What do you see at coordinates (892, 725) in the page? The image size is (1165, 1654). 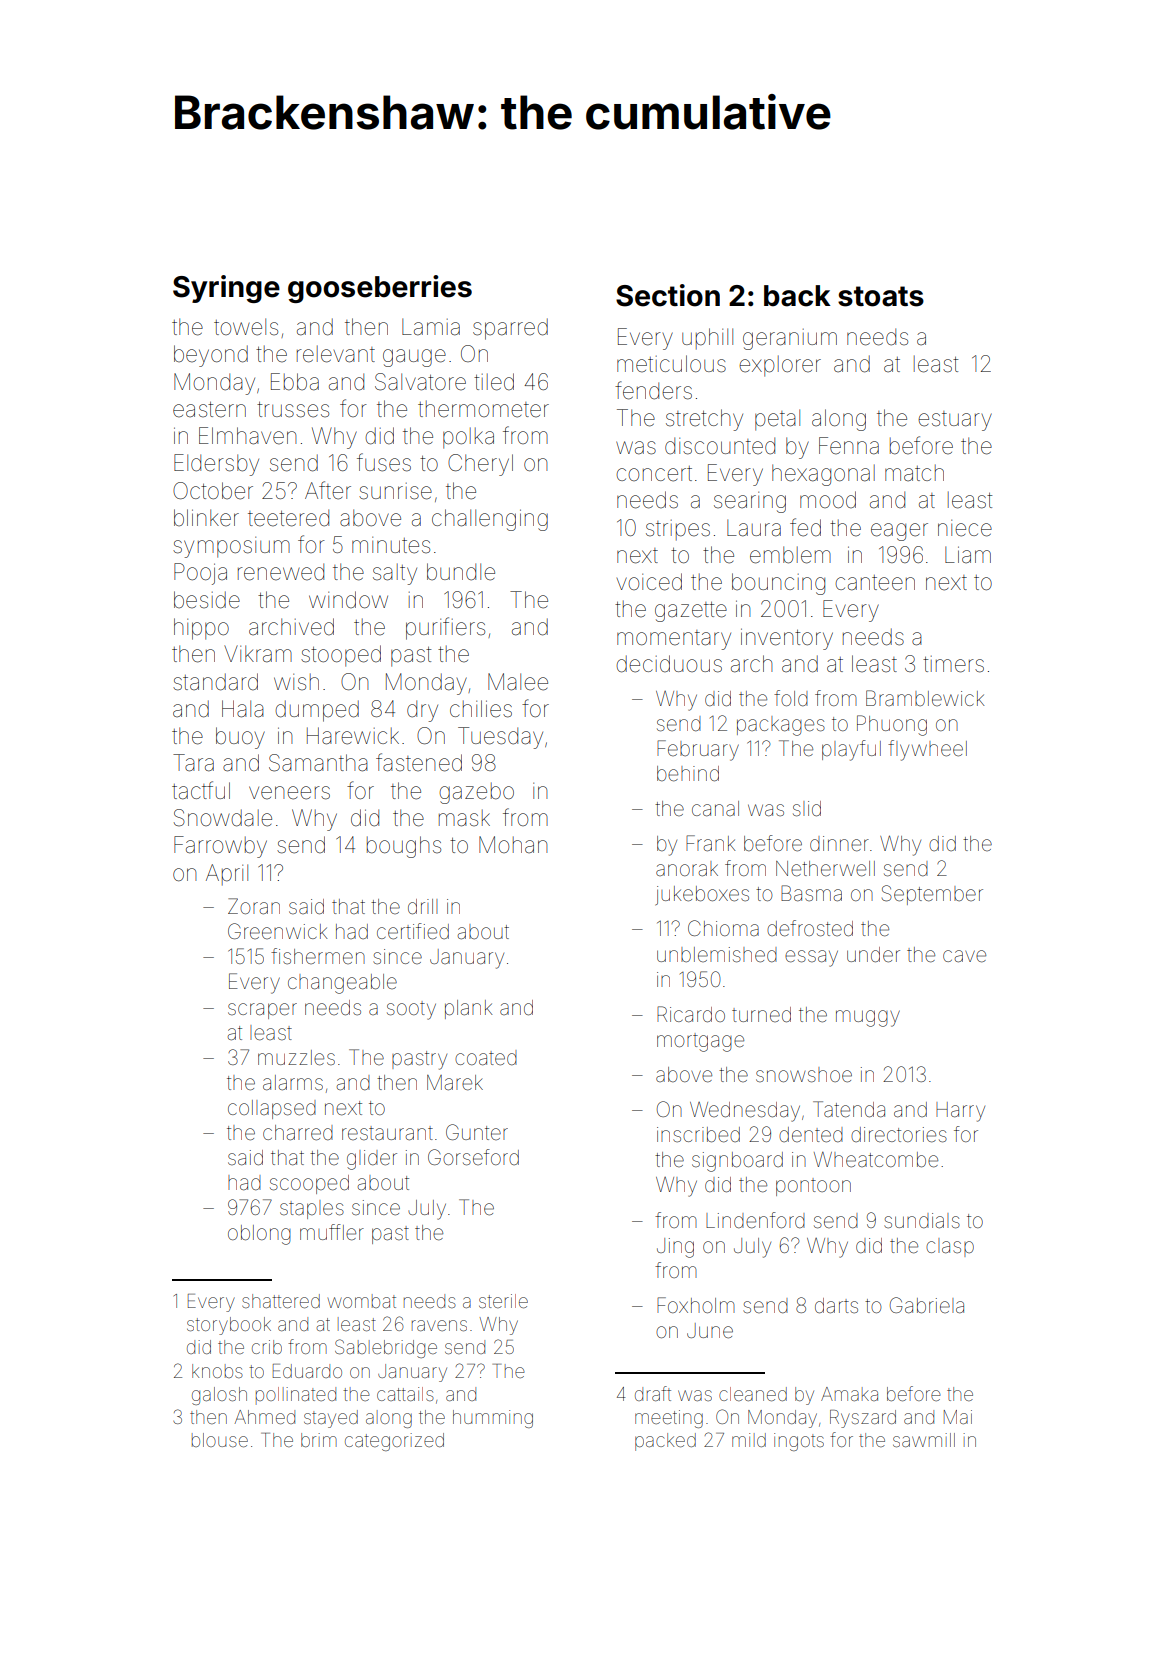 I see `Phuong` at bounding box center [892, 725].
